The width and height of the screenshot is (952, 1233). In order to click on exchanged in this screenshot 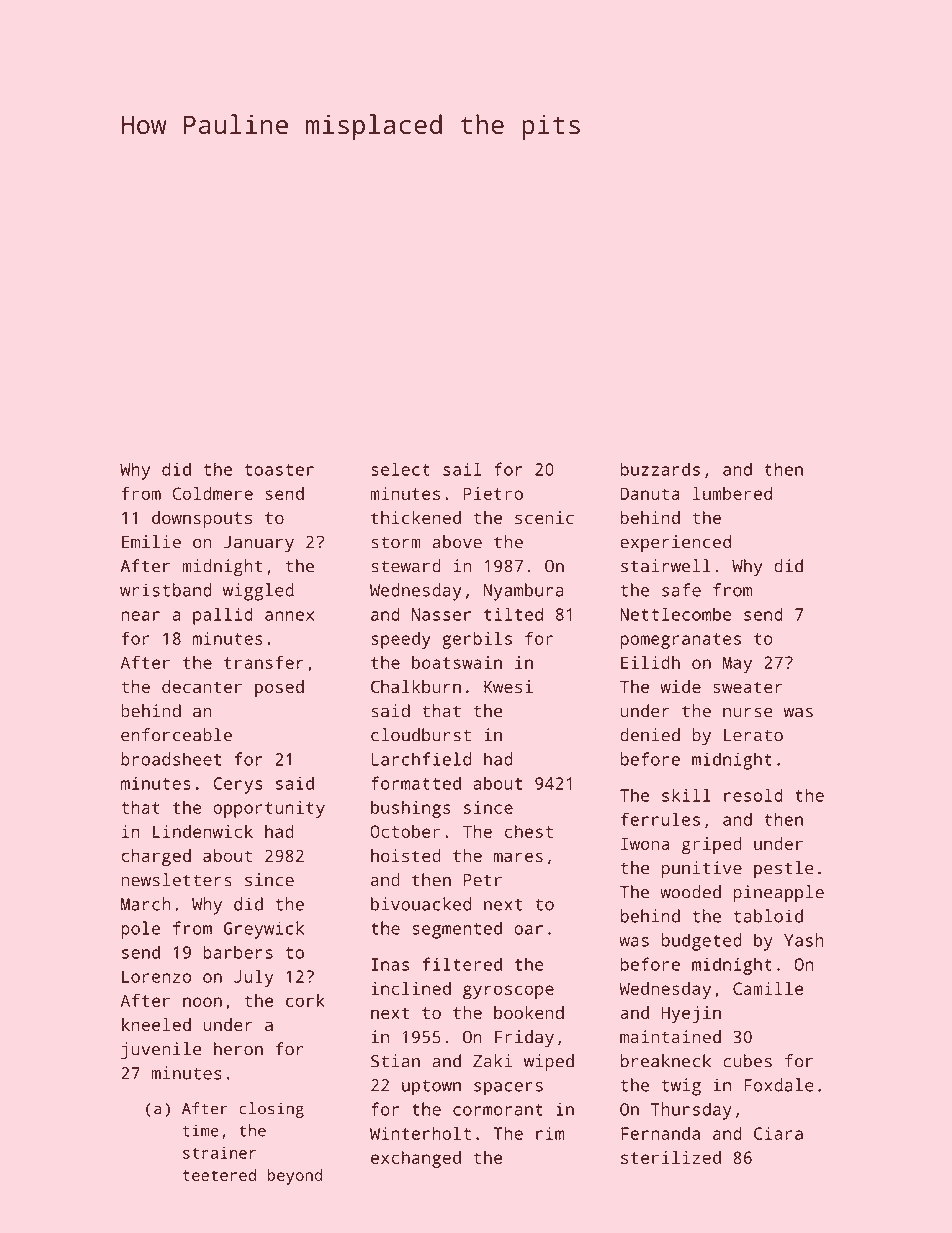, I will do `click(416, 1159)`.
